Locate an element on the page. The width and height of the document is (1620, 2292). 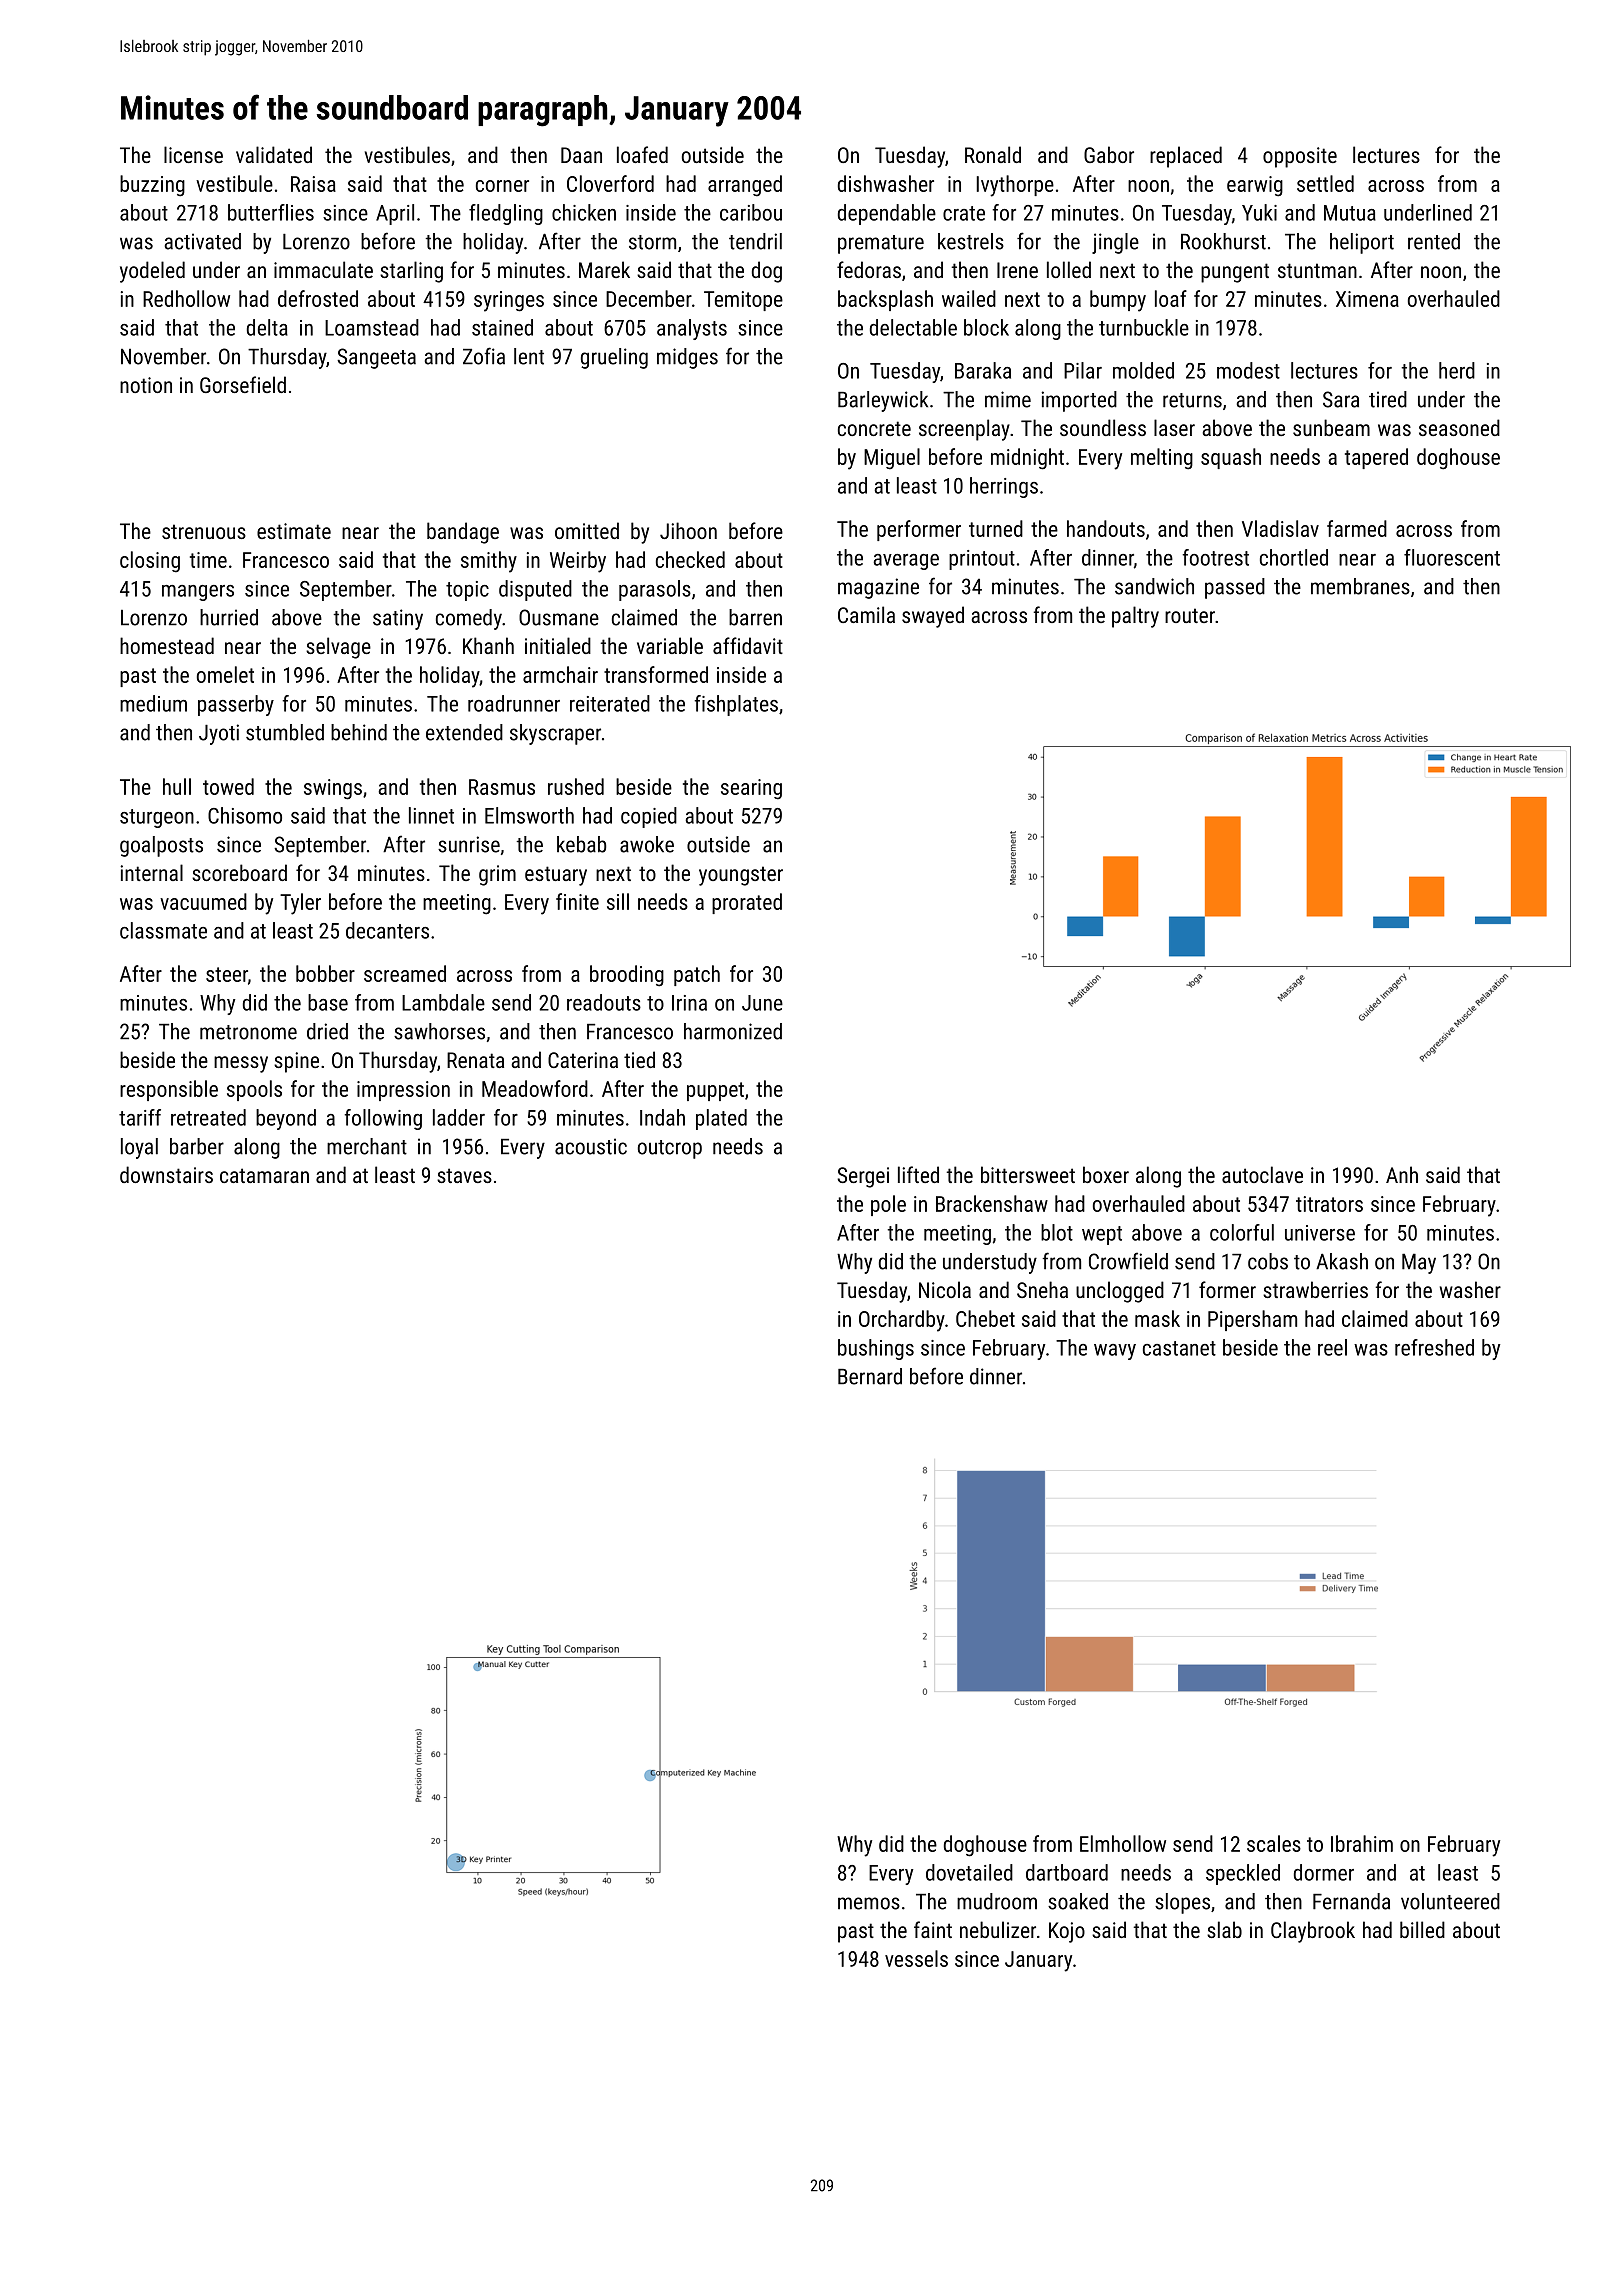
Ibrahim is located at coordinates (1362, 1843).
